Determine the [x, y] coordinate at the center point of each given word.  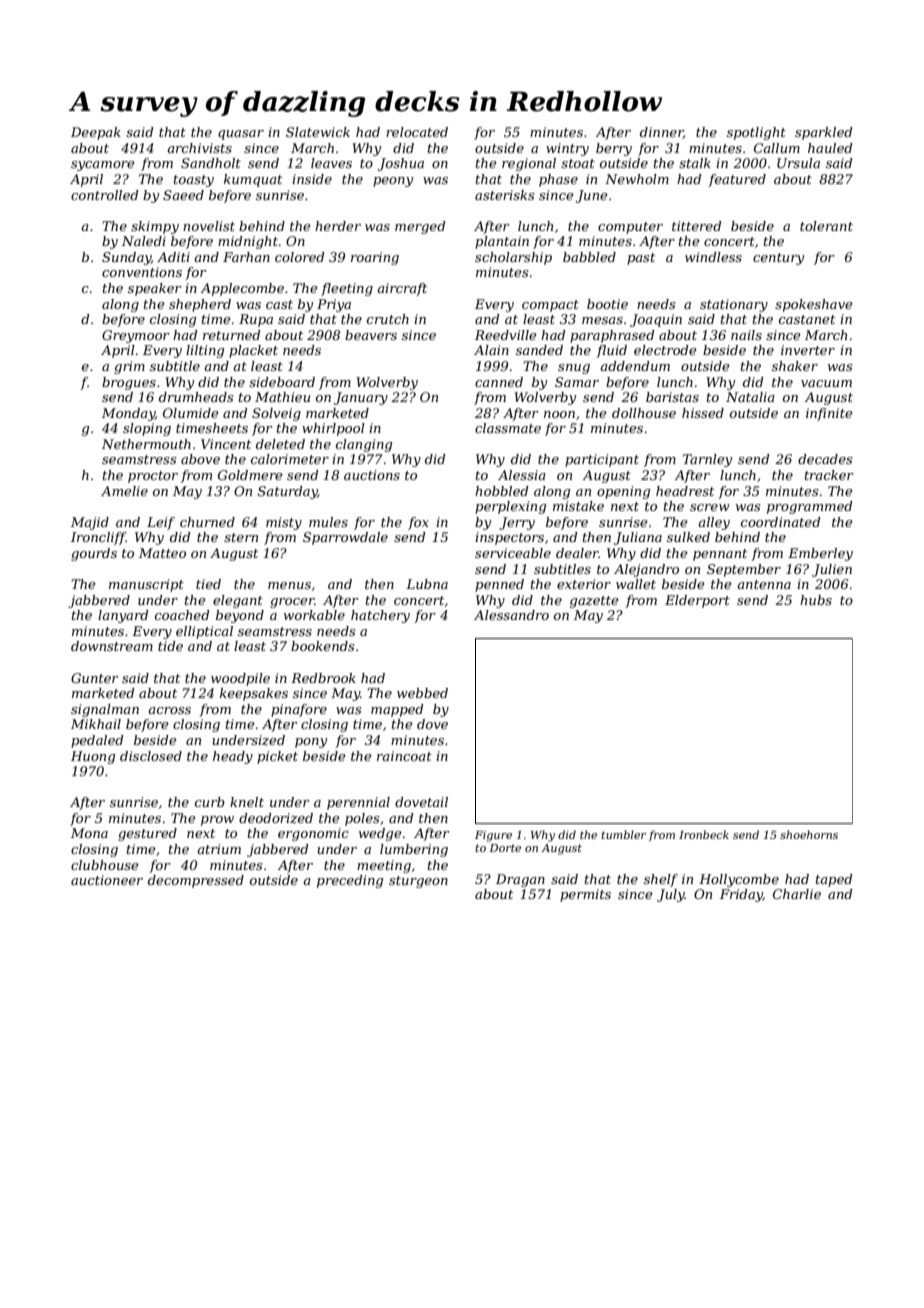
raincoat [404, 756]
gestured [147, 834]
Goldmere [250, 475]
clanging [364, 445]
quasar [241, 135]
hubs [816, 600]
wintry [567, 149]
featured [737, 180]
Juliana [638, 538]
